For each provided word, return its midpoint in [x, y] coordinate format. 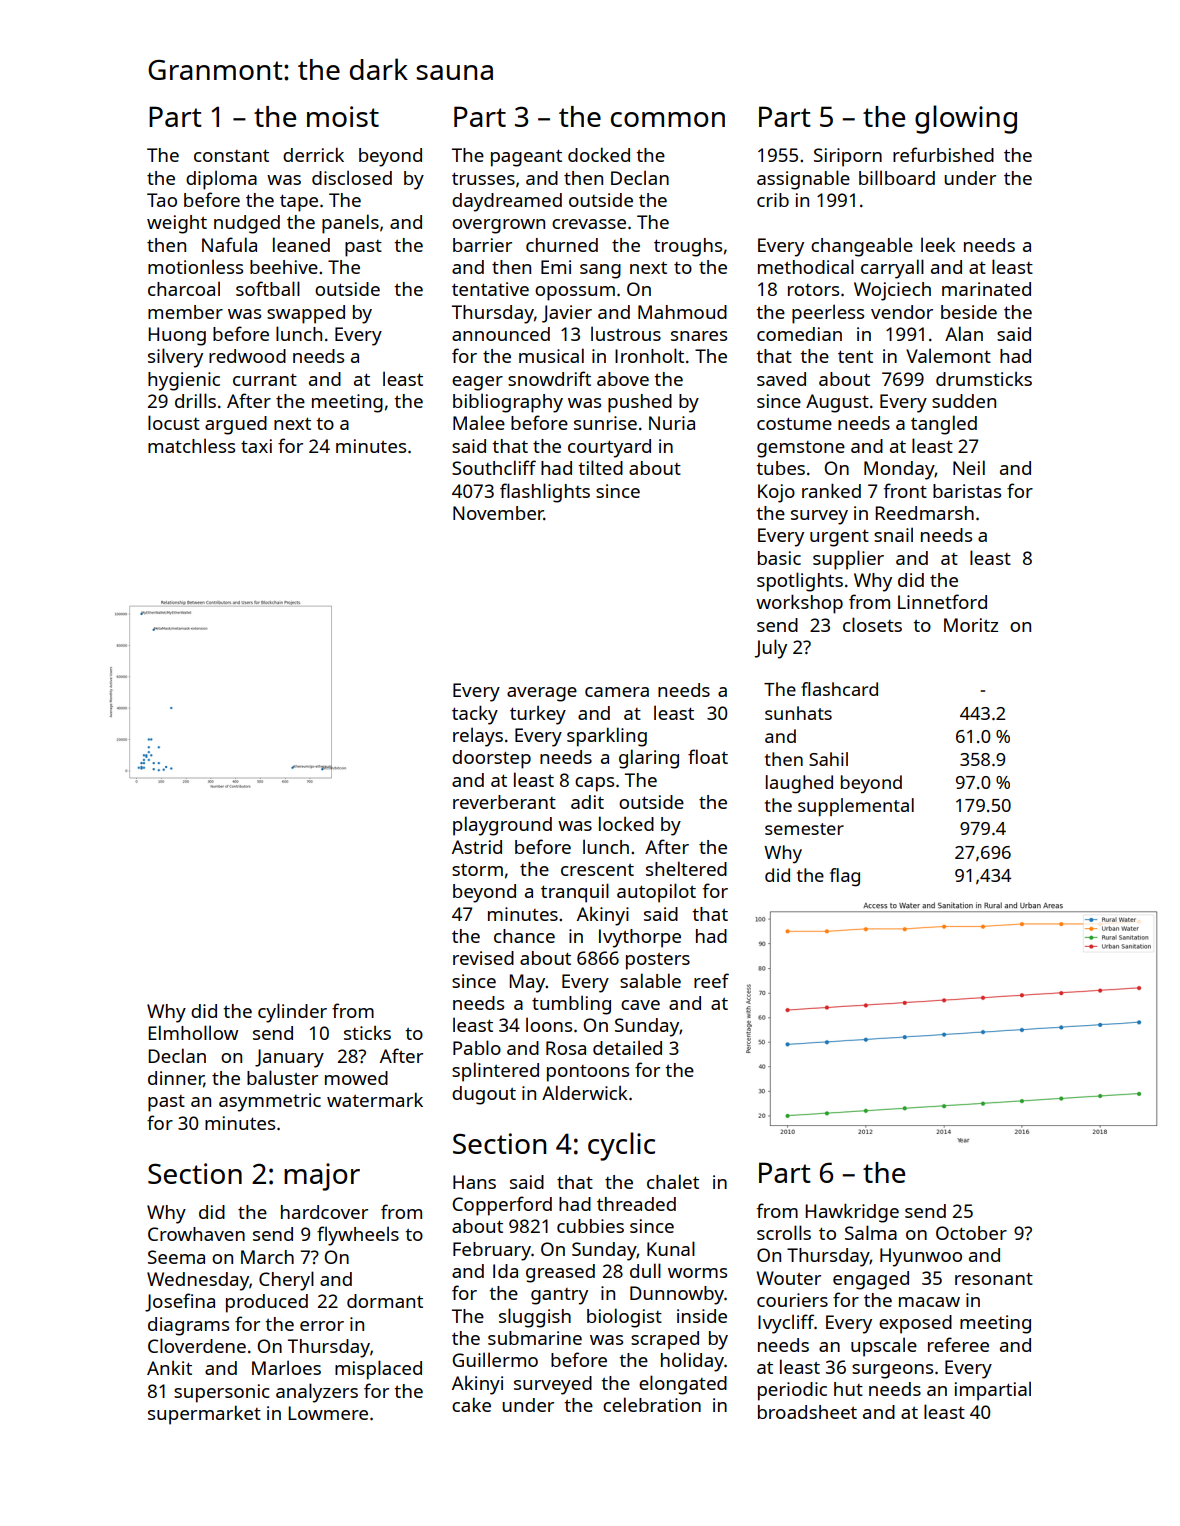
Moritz [971, 625]
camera [617, 692]
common [668, 119]
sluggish [535, 1318]
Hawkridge [852, 1213]
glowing [966, 119]
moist [343, 116]
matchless [191, 445]
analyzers [317, 1393]
